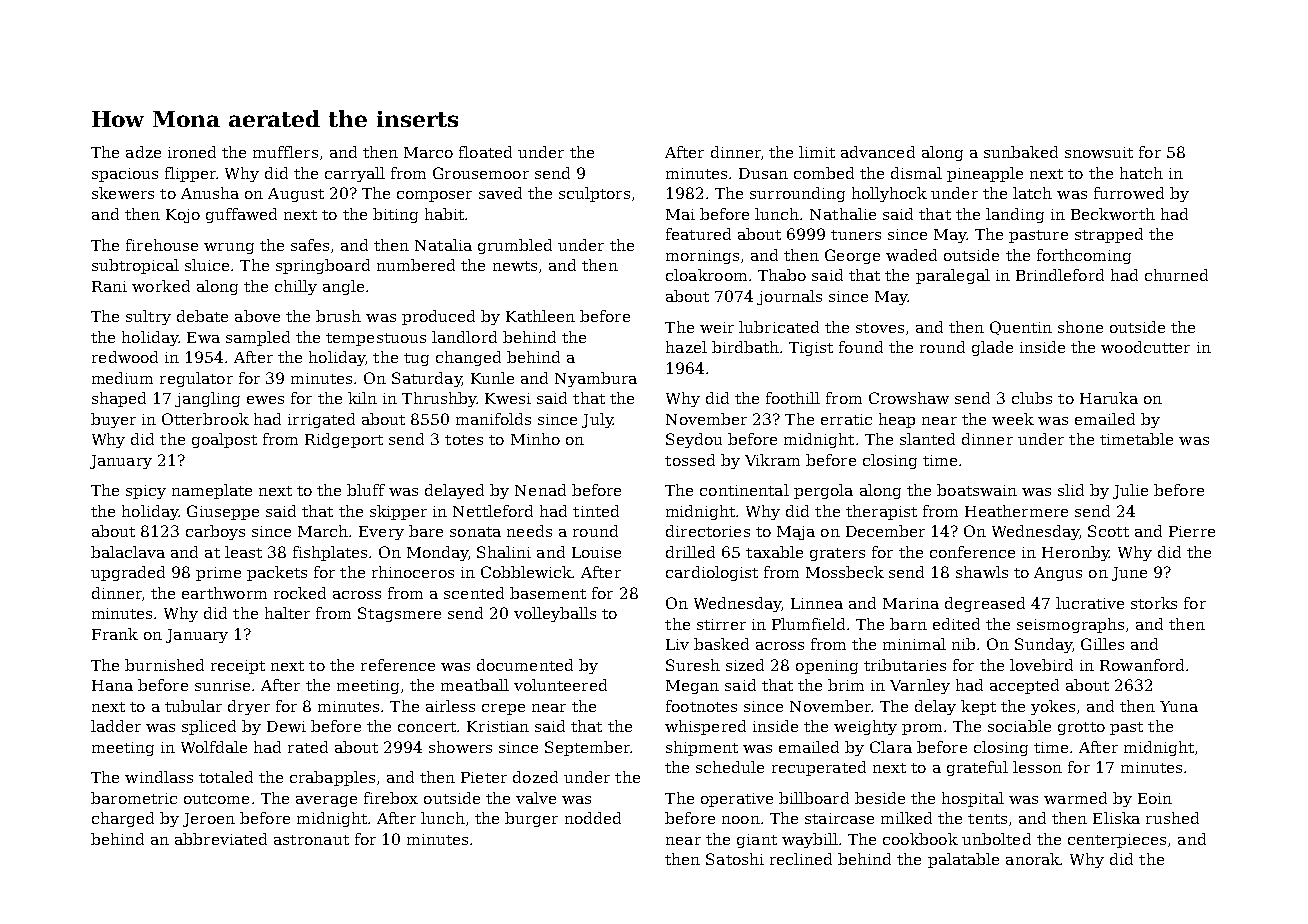 The image size is (1308, 924). I want to click on cardiologist, so click(712, 573).
